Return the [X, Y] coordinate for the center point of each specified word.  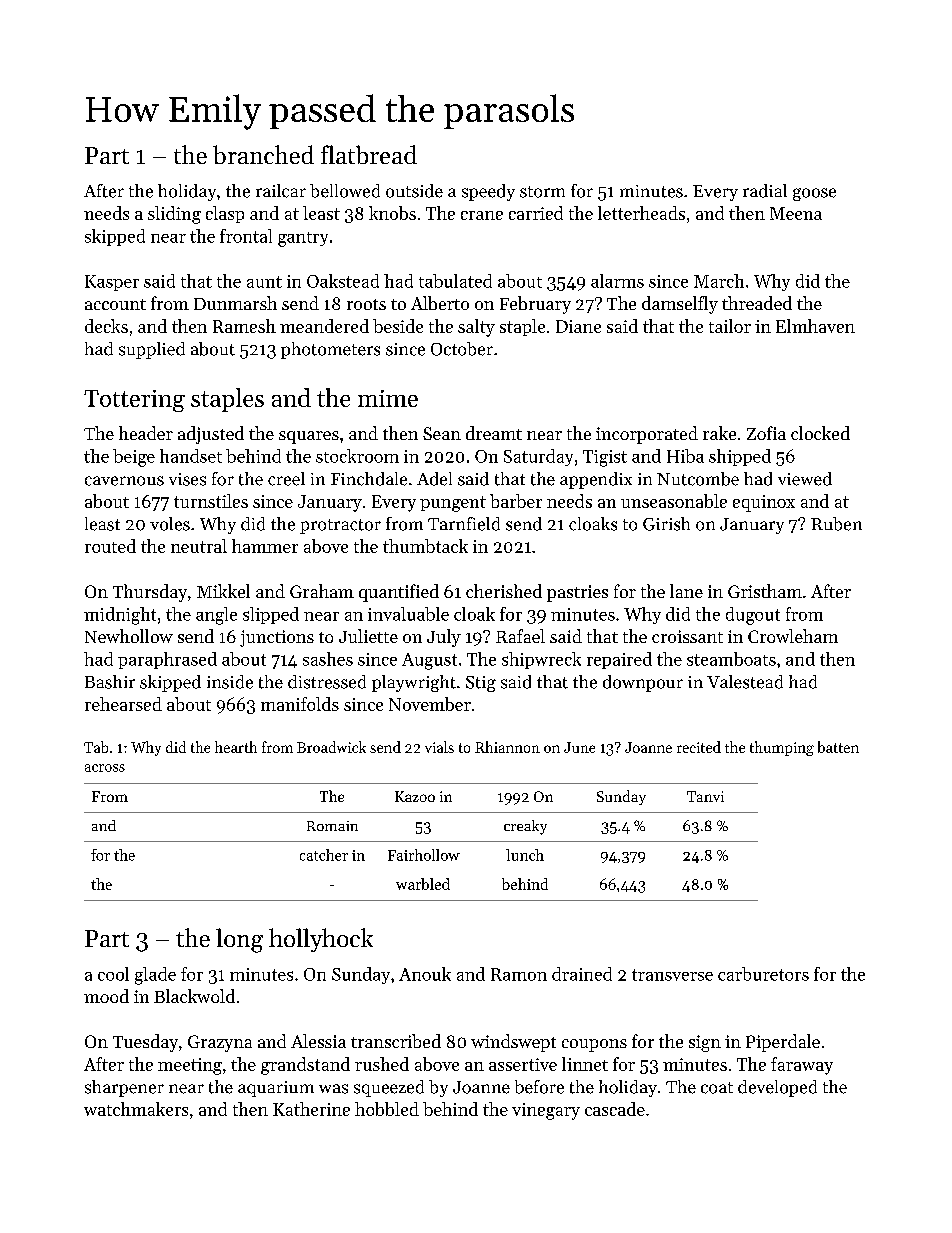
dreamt [494, 433]
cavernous [124, 481]
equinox [764, 503]
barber [516, 501]
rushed [382, 1064]
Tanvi [705, 796]
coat [717, 1088]
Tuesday [145, 1043]
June [579, 747]
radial [765, 191]
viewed [805, 479]
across [105, 768]
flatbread [369, 154]
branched [263, 154]
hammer [265, 546]
